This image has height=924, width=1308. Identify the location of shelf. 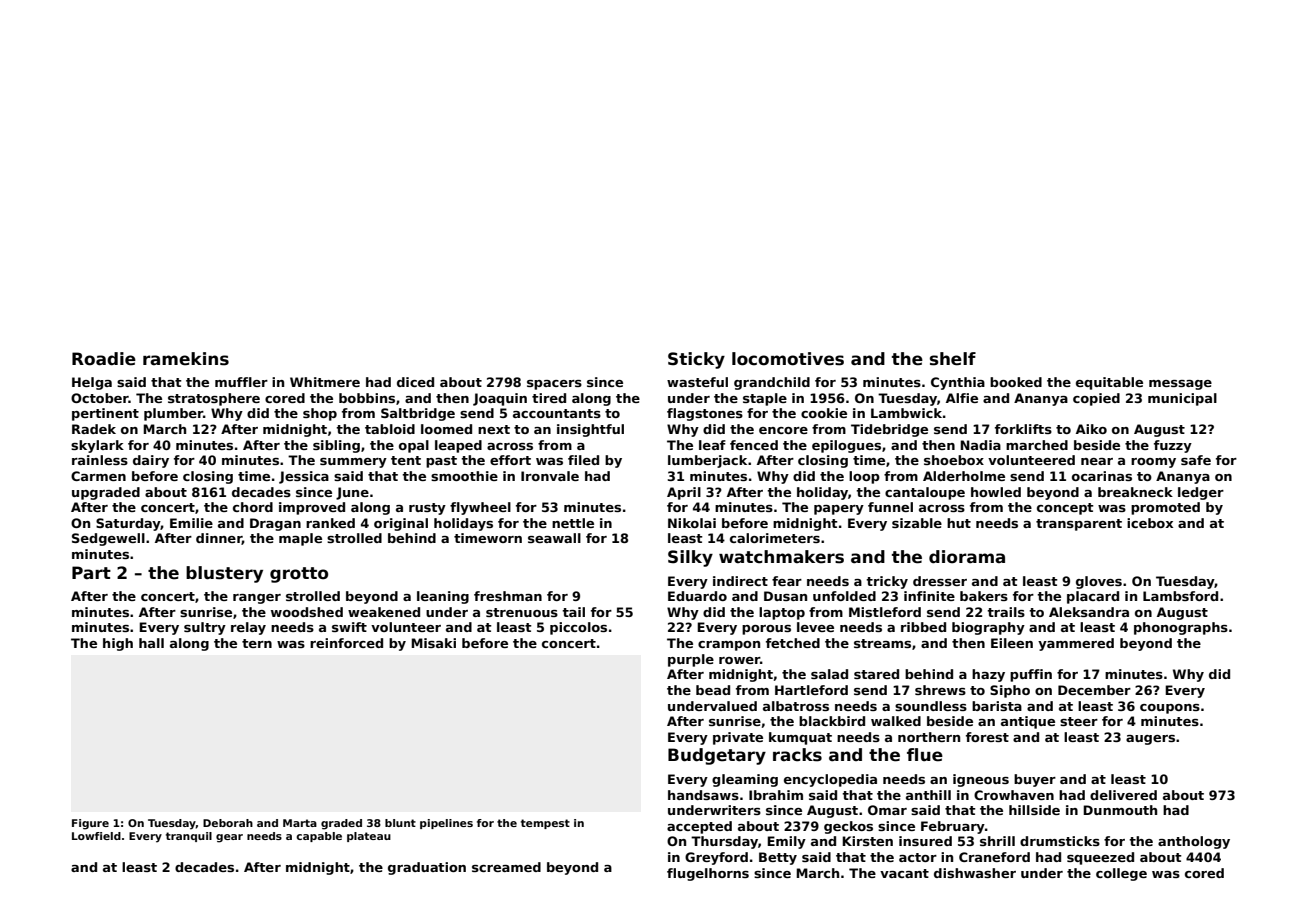
(953, 359).
